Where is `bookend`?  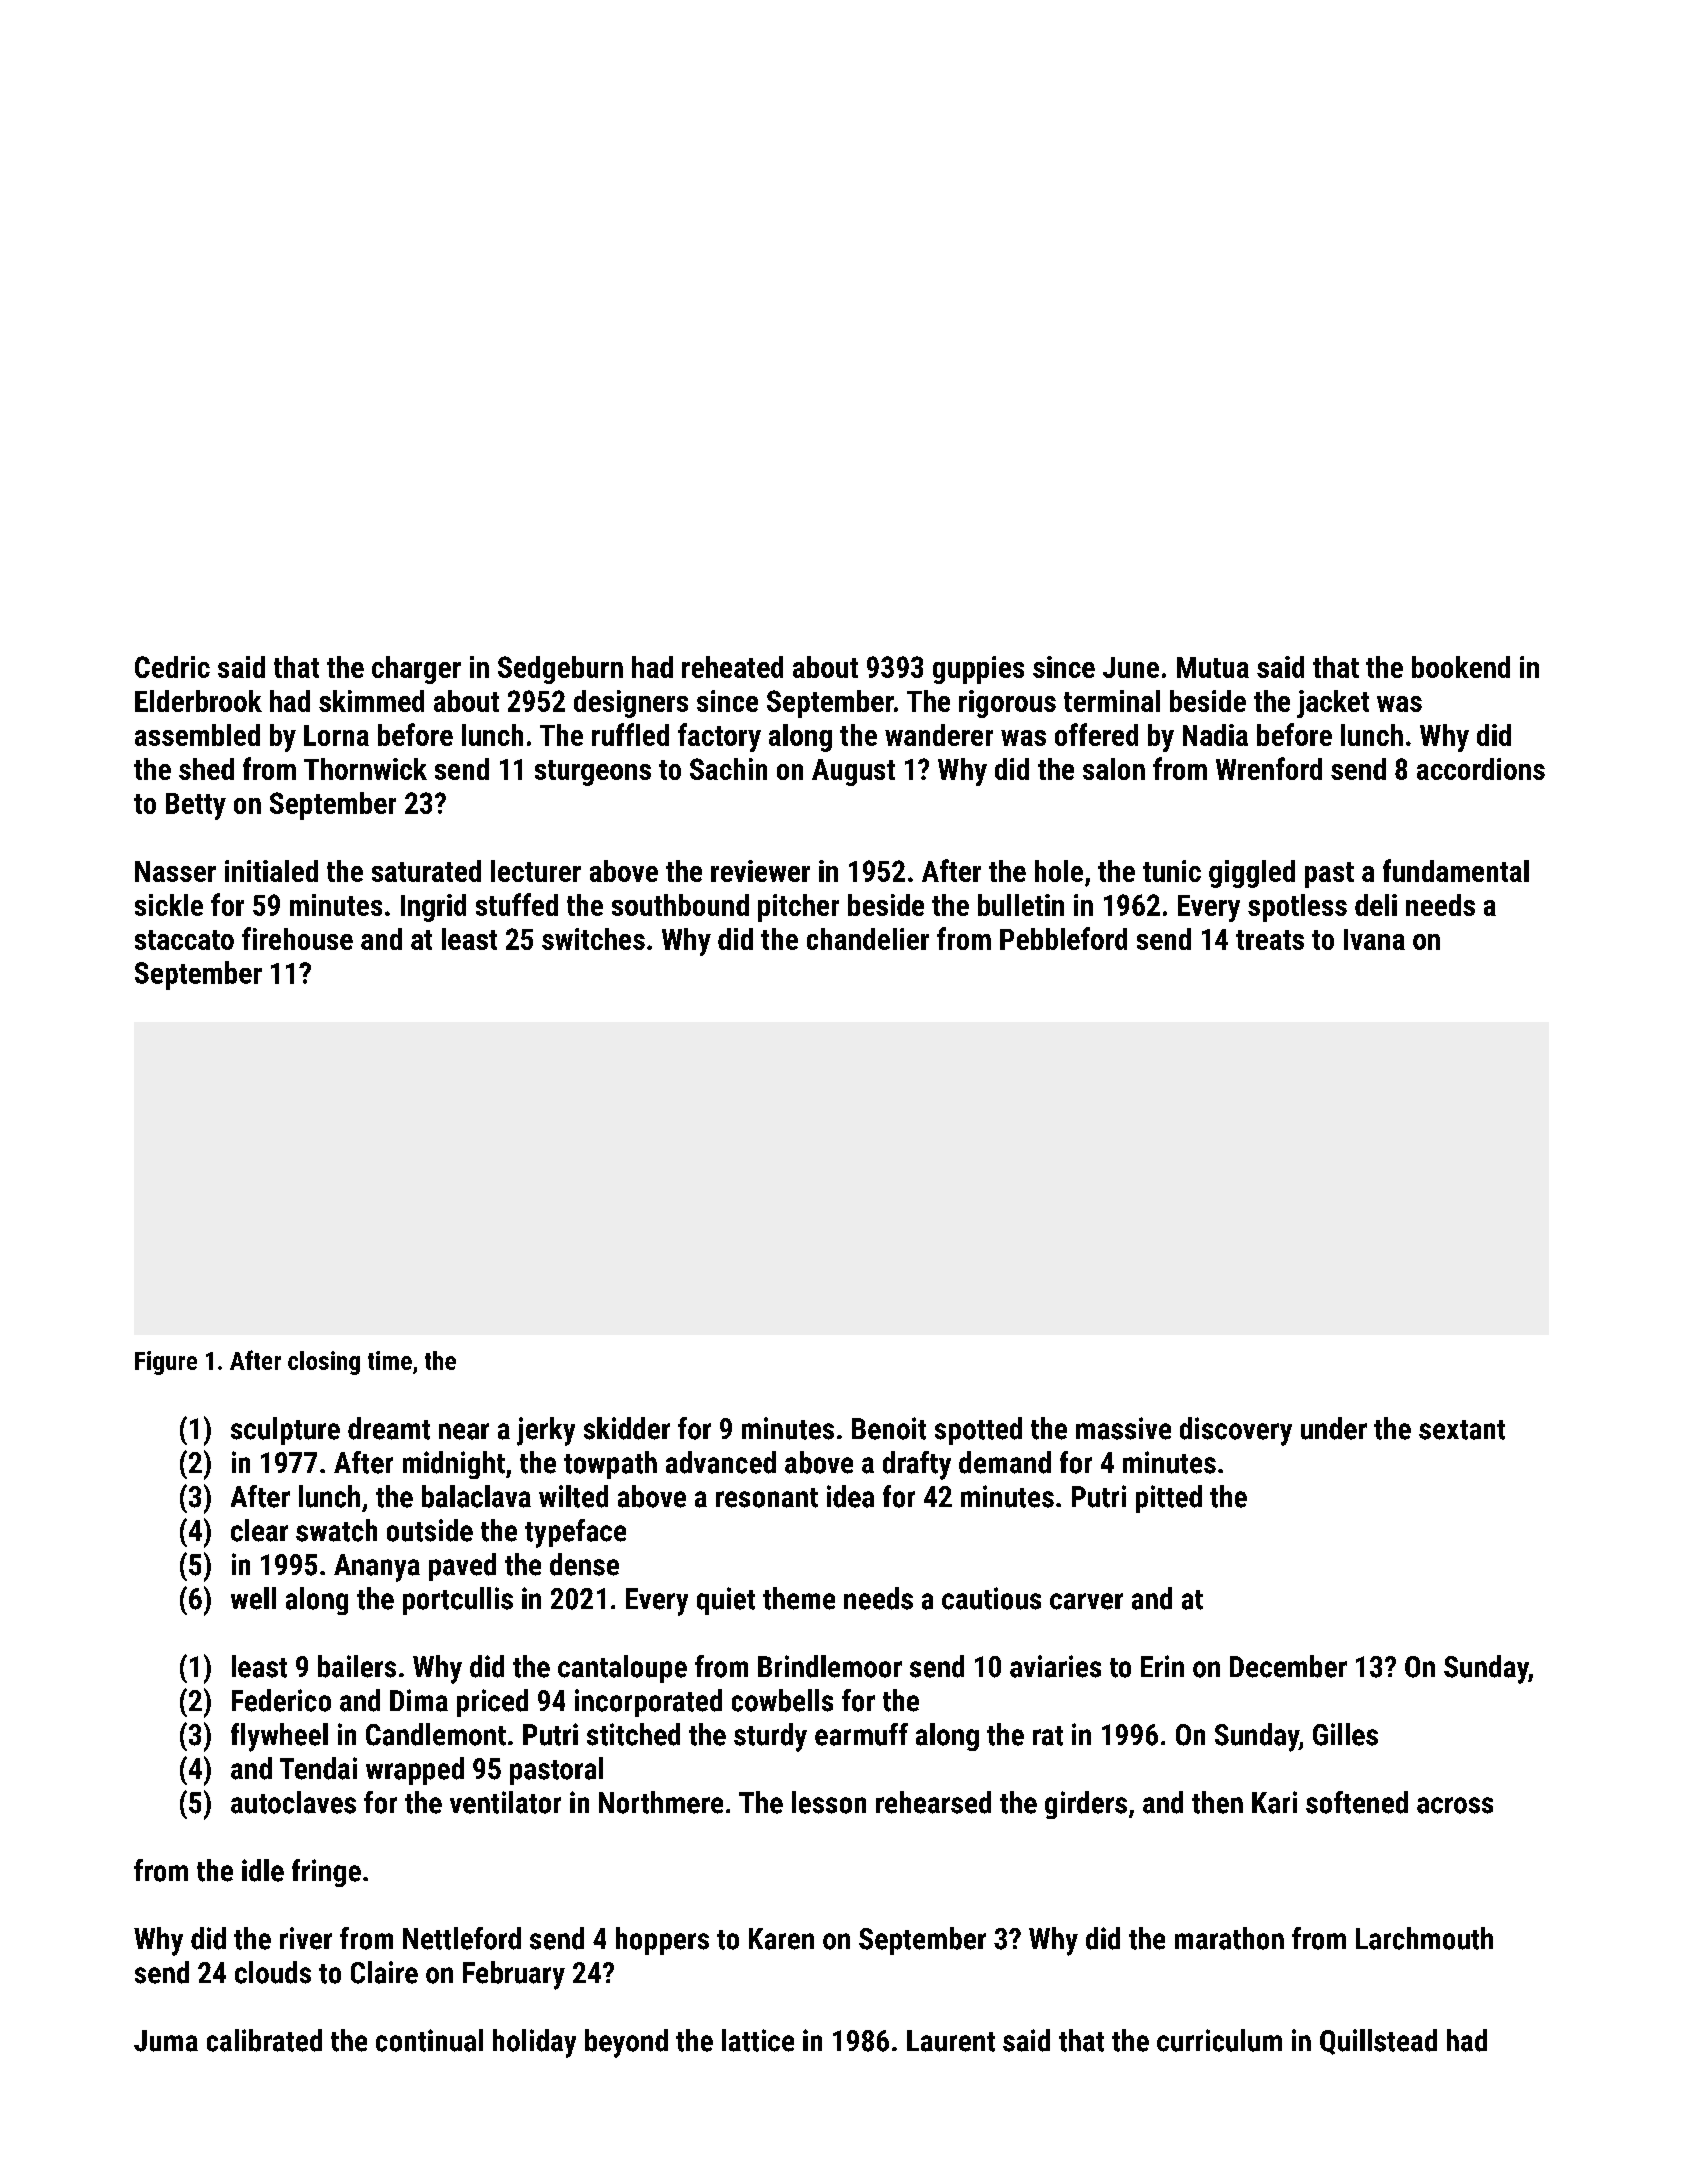
bookend is located at coordinates (1461, 667).
